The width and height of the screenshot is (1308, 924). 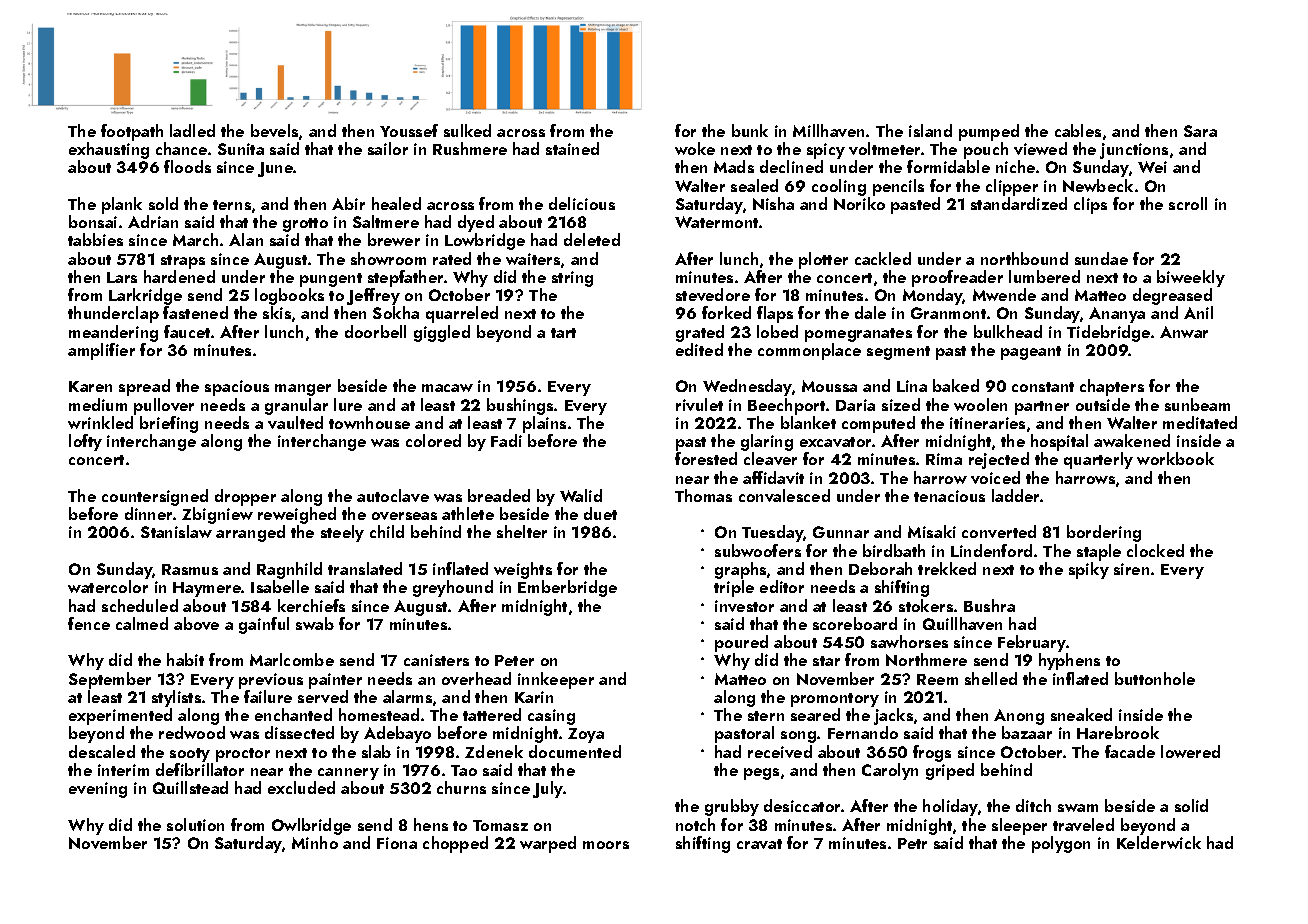 What do you see at coordinates (315, 842) in the screenshot?
I see `Minho` at bounding box center [315, 842].
